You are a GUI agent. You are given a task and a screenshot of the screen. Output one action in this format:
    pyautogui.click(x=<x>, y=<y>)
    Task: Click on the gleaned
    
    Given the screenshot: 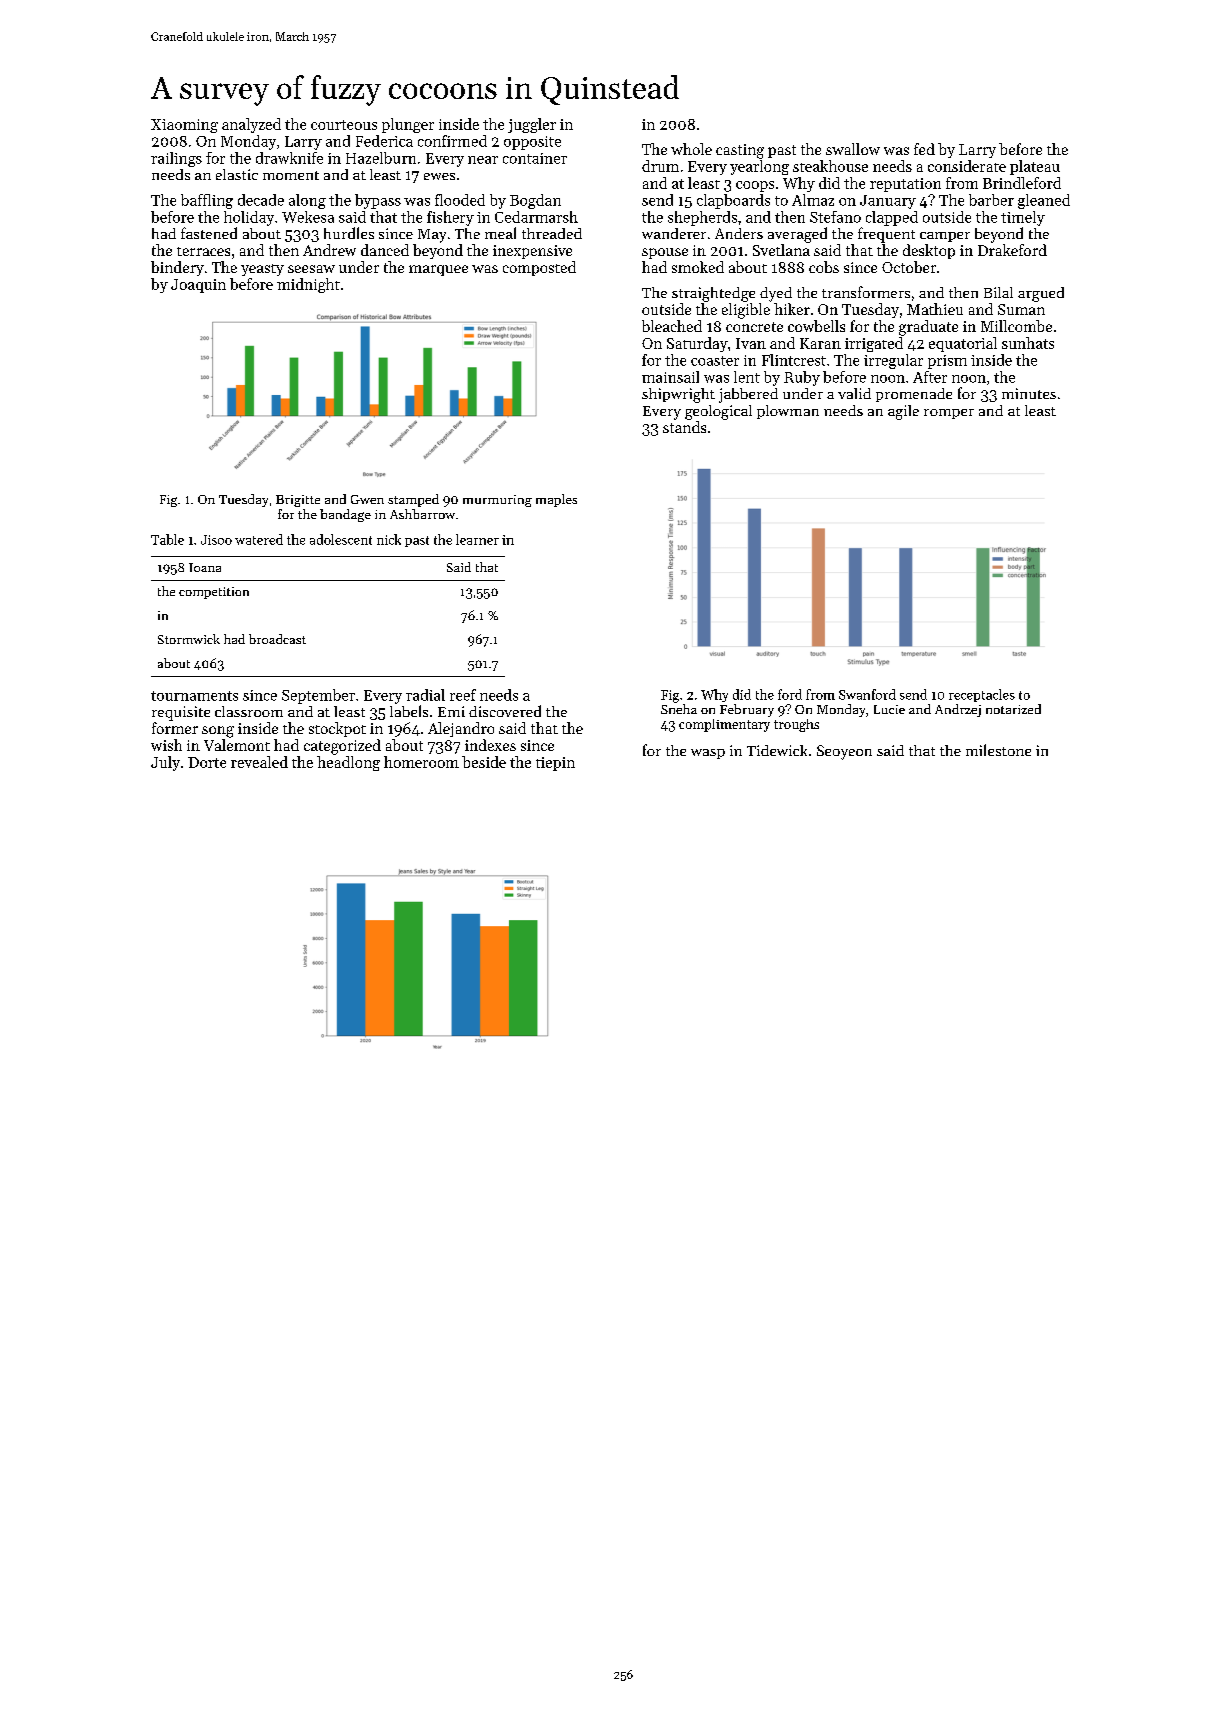 What is the action you would take?
    pyautogui.click(x=1044, y=201)
